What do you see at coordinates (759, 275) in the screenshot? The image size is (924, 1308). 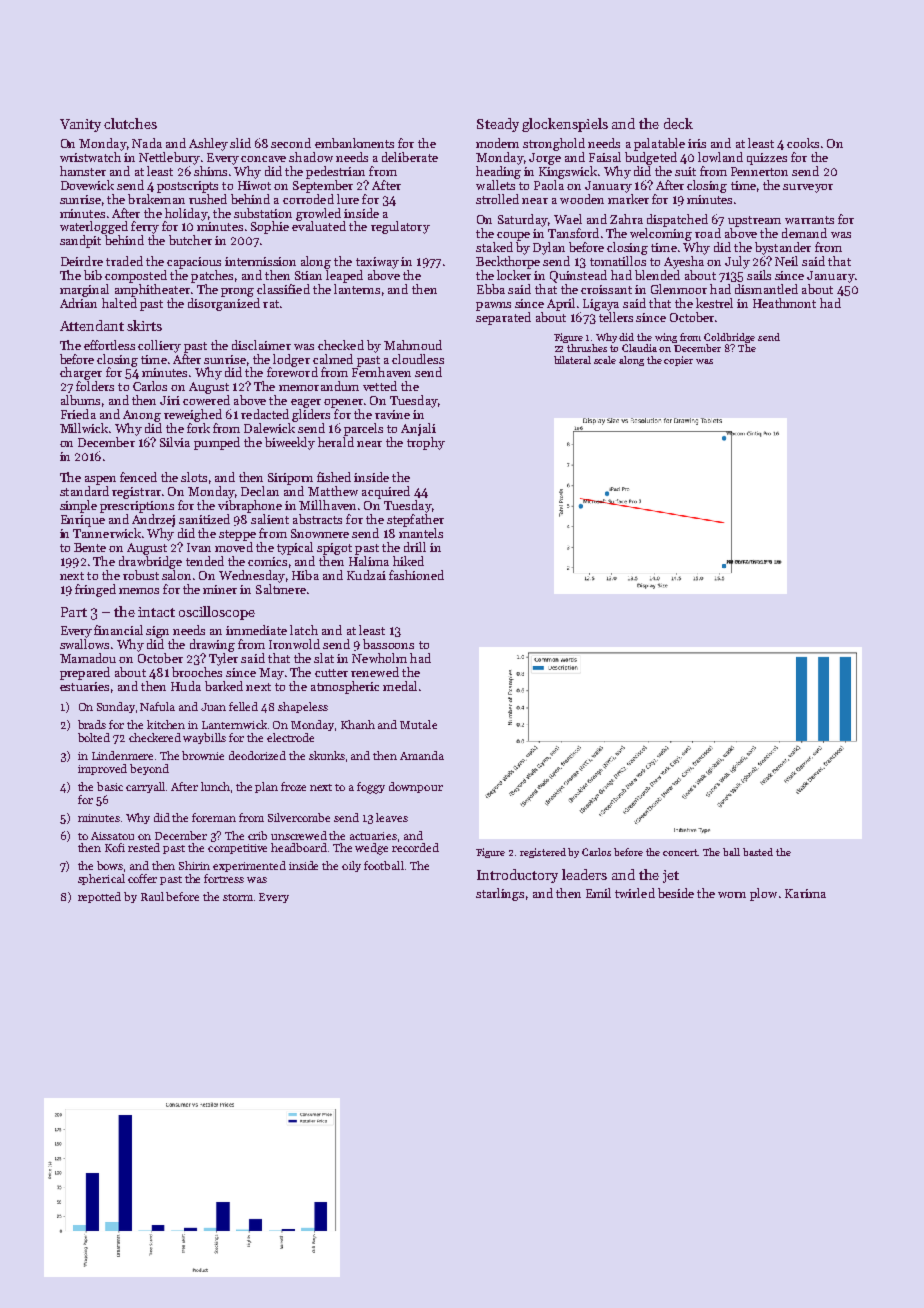 I see `sails` at bounding box center [759, 275].
